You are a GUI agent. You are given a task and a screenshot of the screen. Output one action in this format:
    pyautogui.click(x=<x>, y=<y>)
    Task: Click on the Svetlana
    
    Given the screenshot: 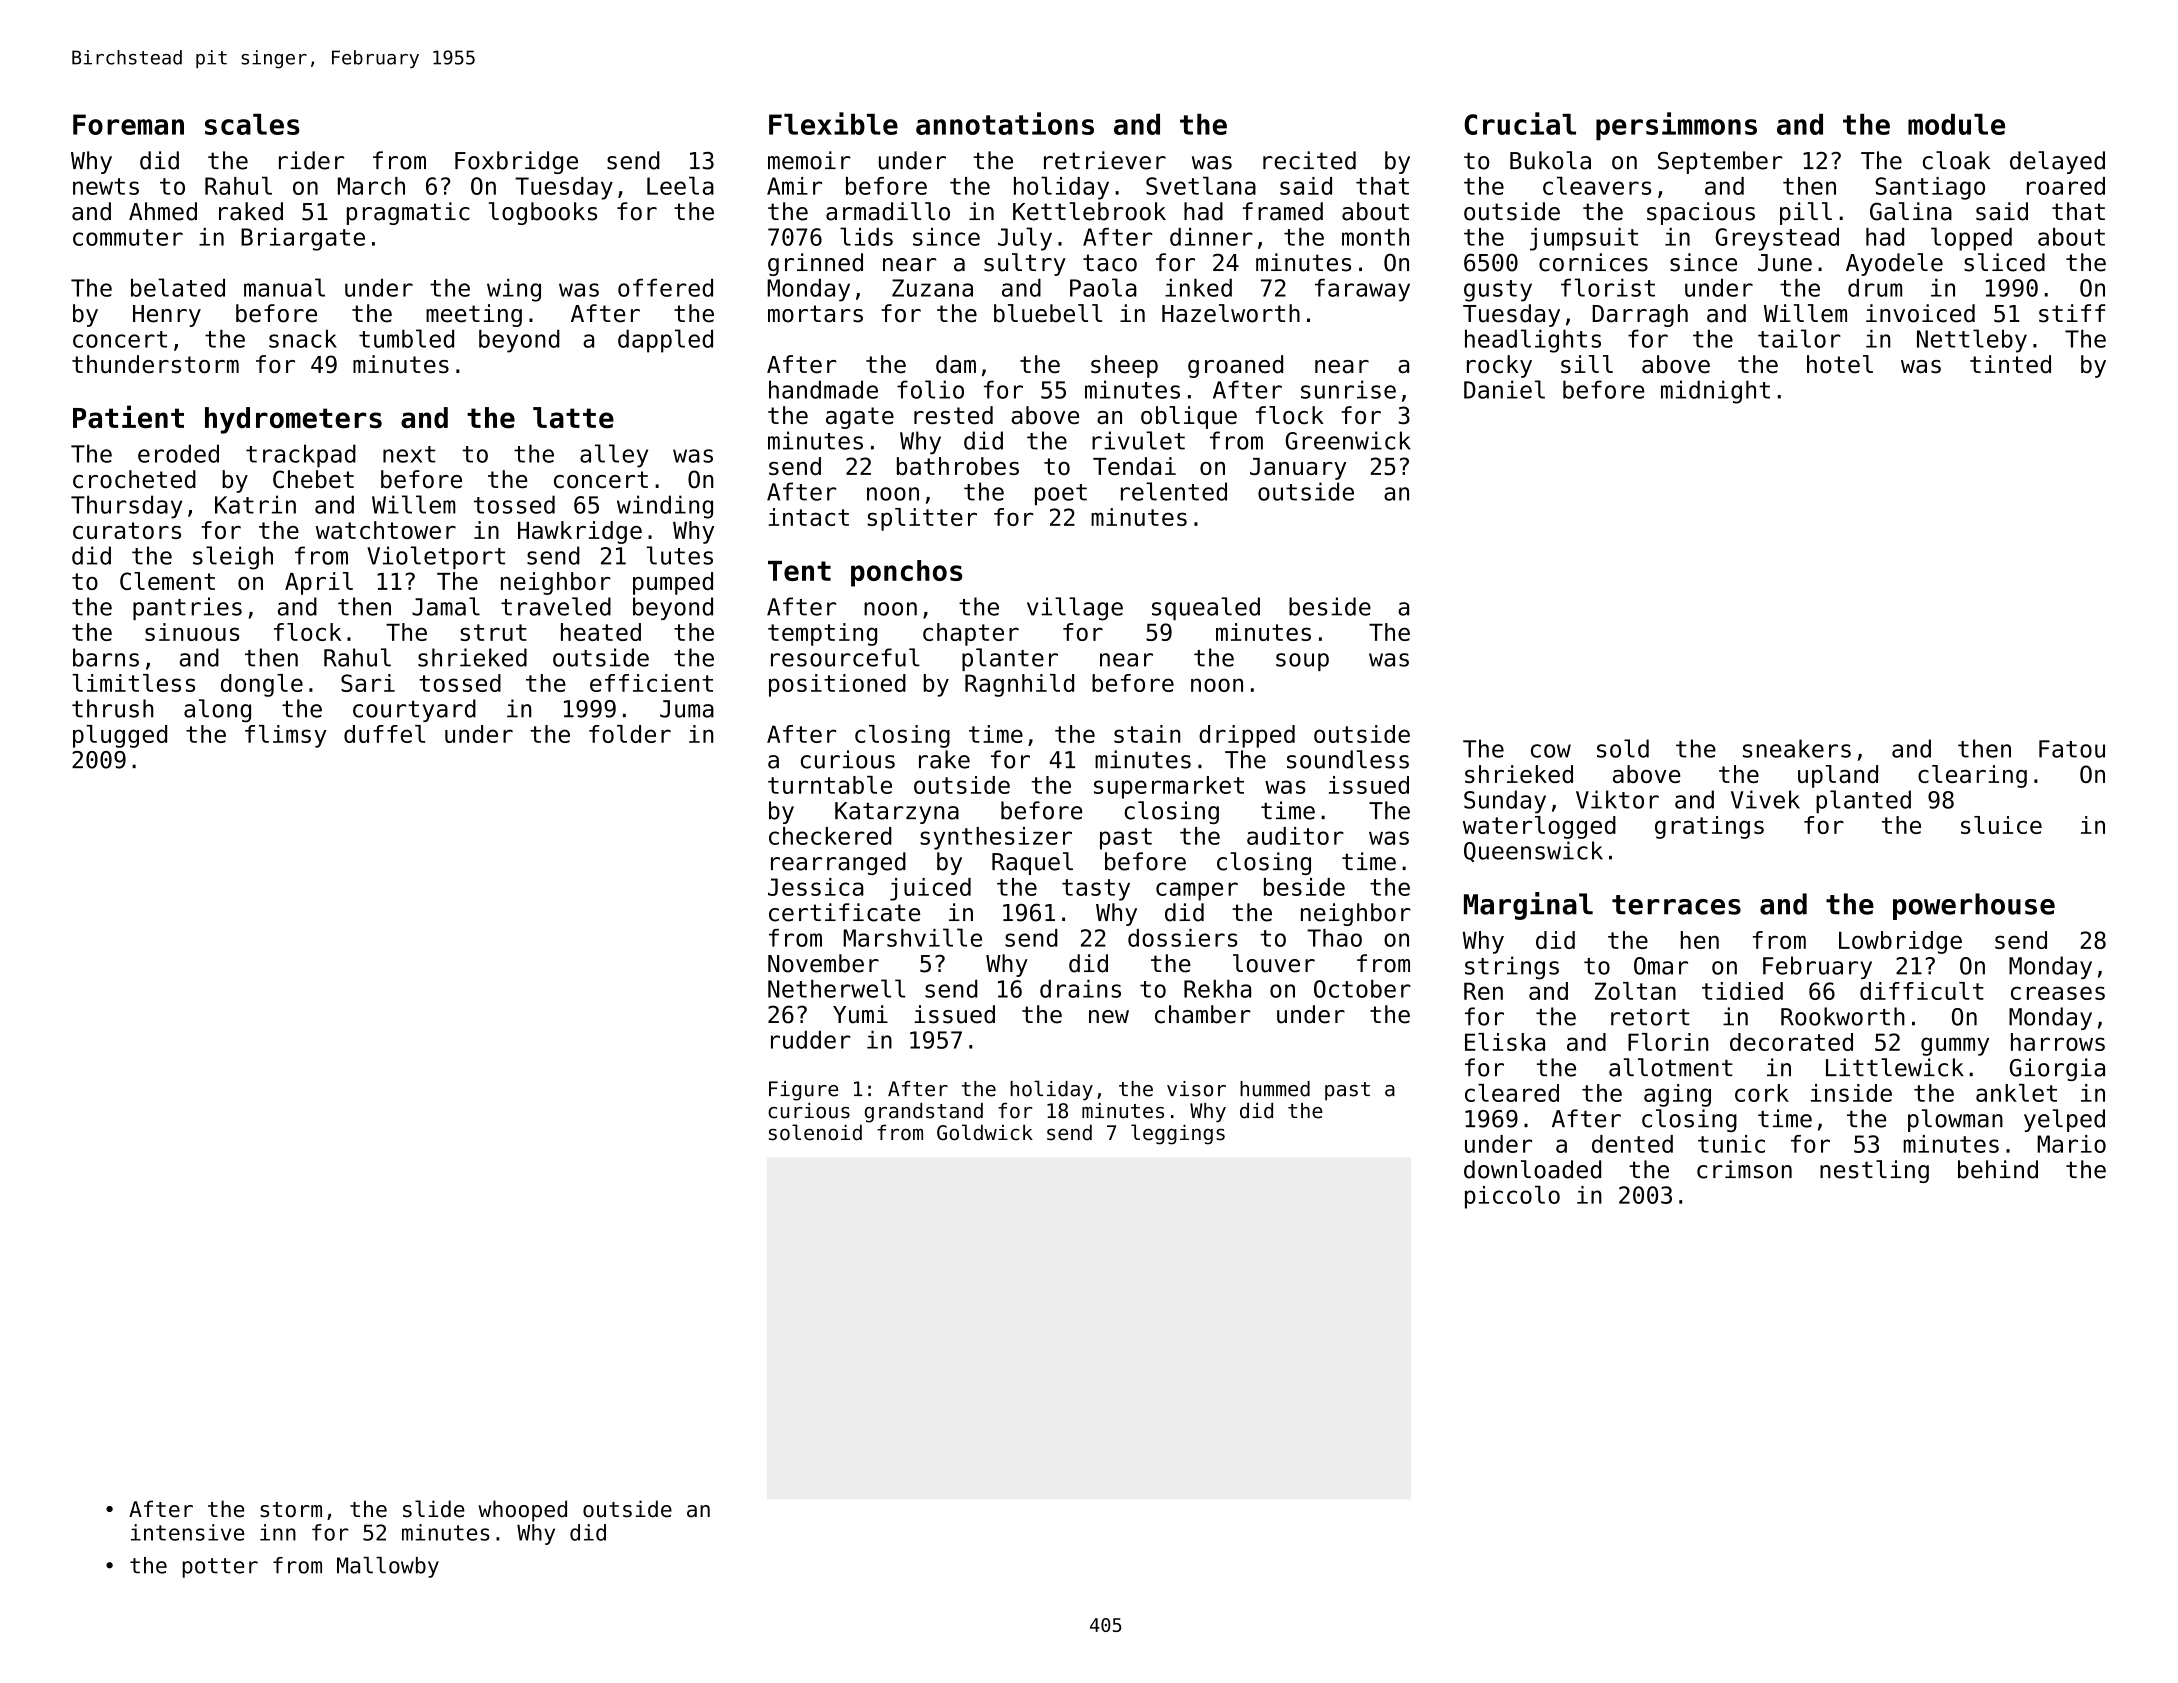 What is the action you would take?
    pyautogui.click(x=1201, y=185)
